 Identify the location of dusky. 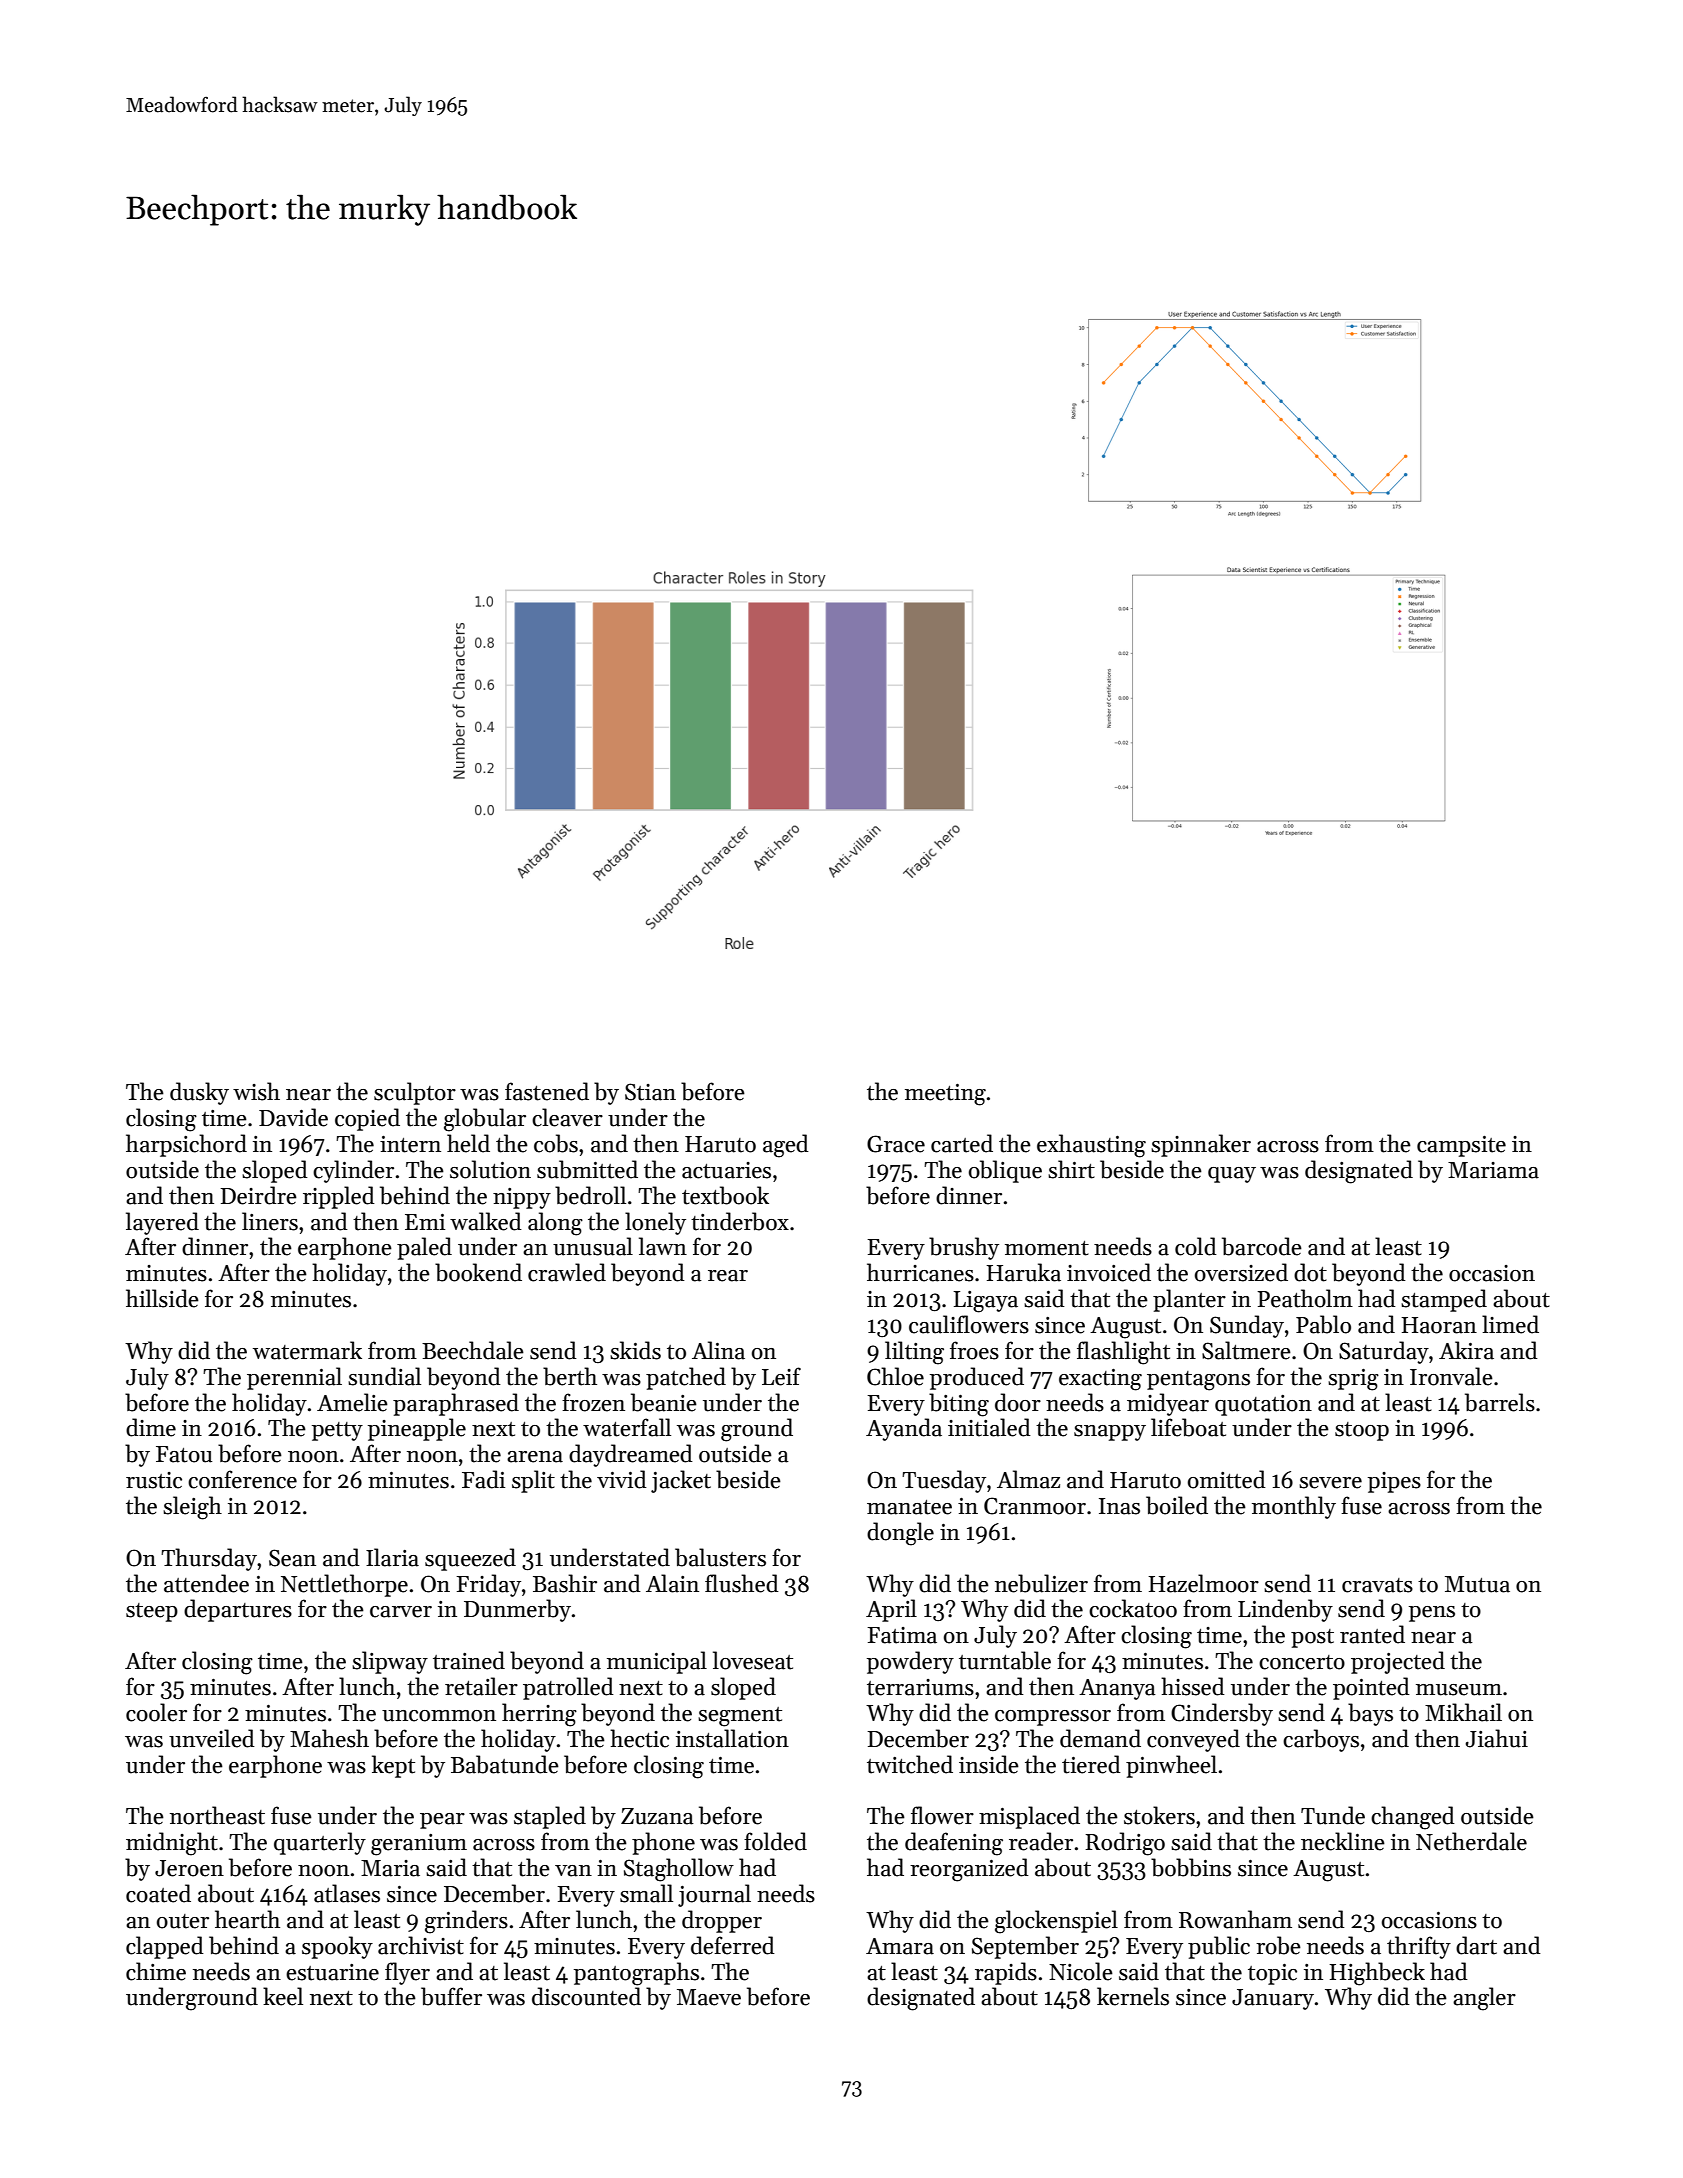
(199, 1093).
